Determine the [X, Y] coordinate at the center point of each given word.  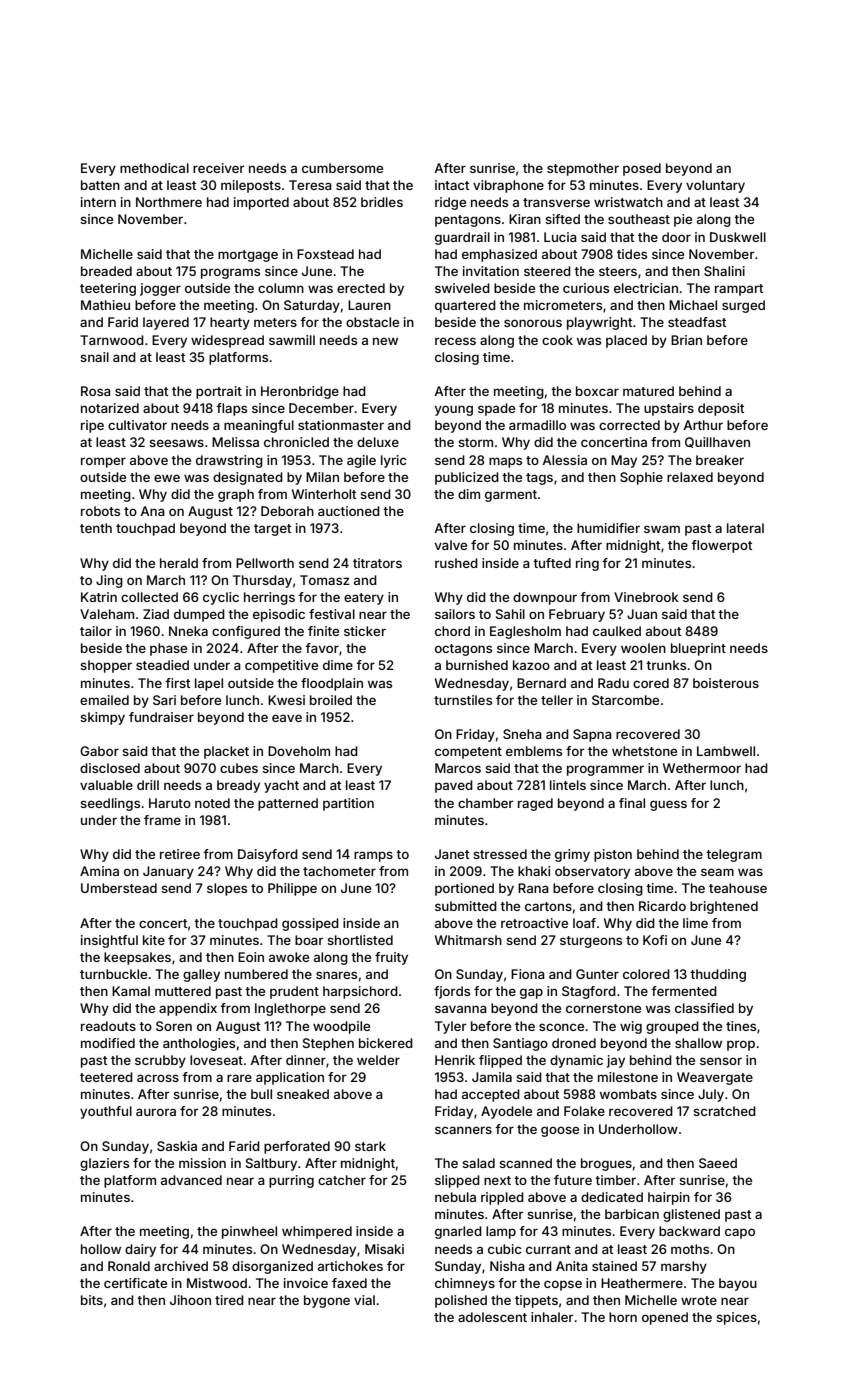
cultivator [137, 425]
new [385, 341]
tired [229, 1300]
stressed [500, 854]
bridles [382, 202]
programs [230, 273]
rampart [739, 290]
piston [613, 855]
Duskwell [738, 237]
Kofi [655, 940]
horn [623, 1317]
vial [364, 1300]
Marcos [458, 768]
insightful [109, 941]
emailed [104, 700]
